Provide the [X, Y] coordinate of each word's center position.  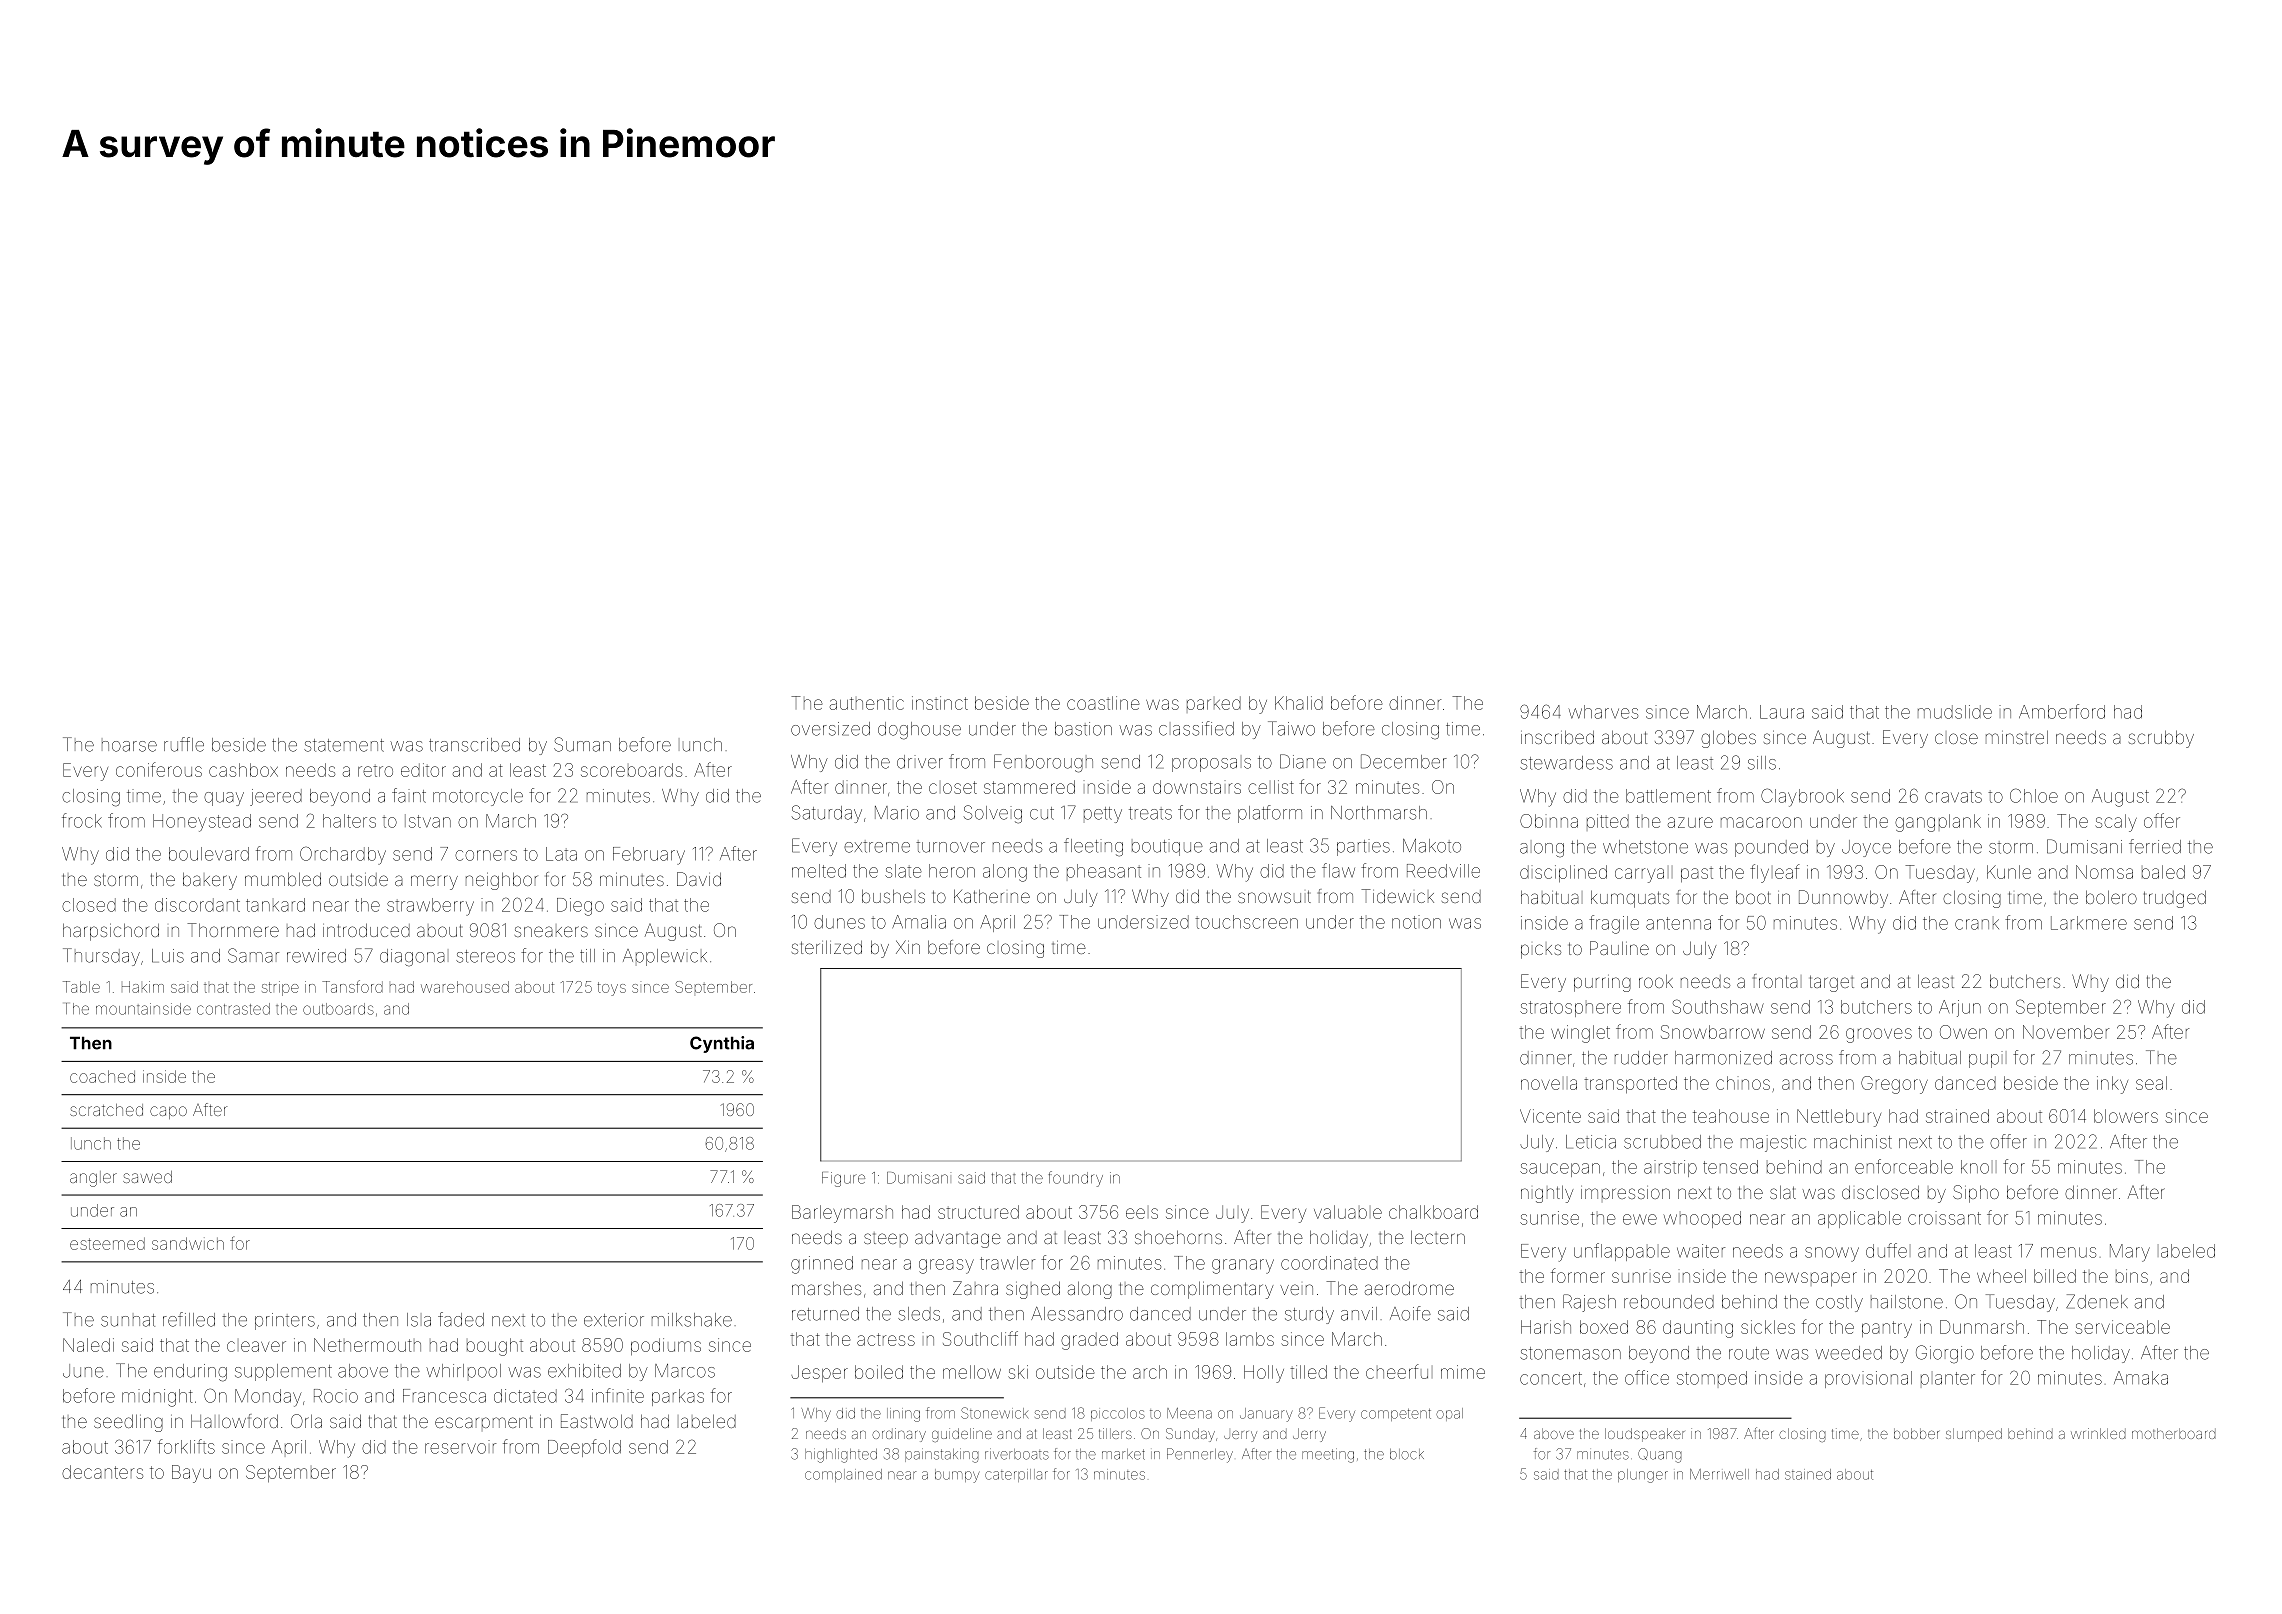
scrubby [2161, 739]
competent [1396, 1415]
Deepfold [584, 1448]
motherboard [2174, 1433]
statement [344, 745]
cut [1042, 813]
